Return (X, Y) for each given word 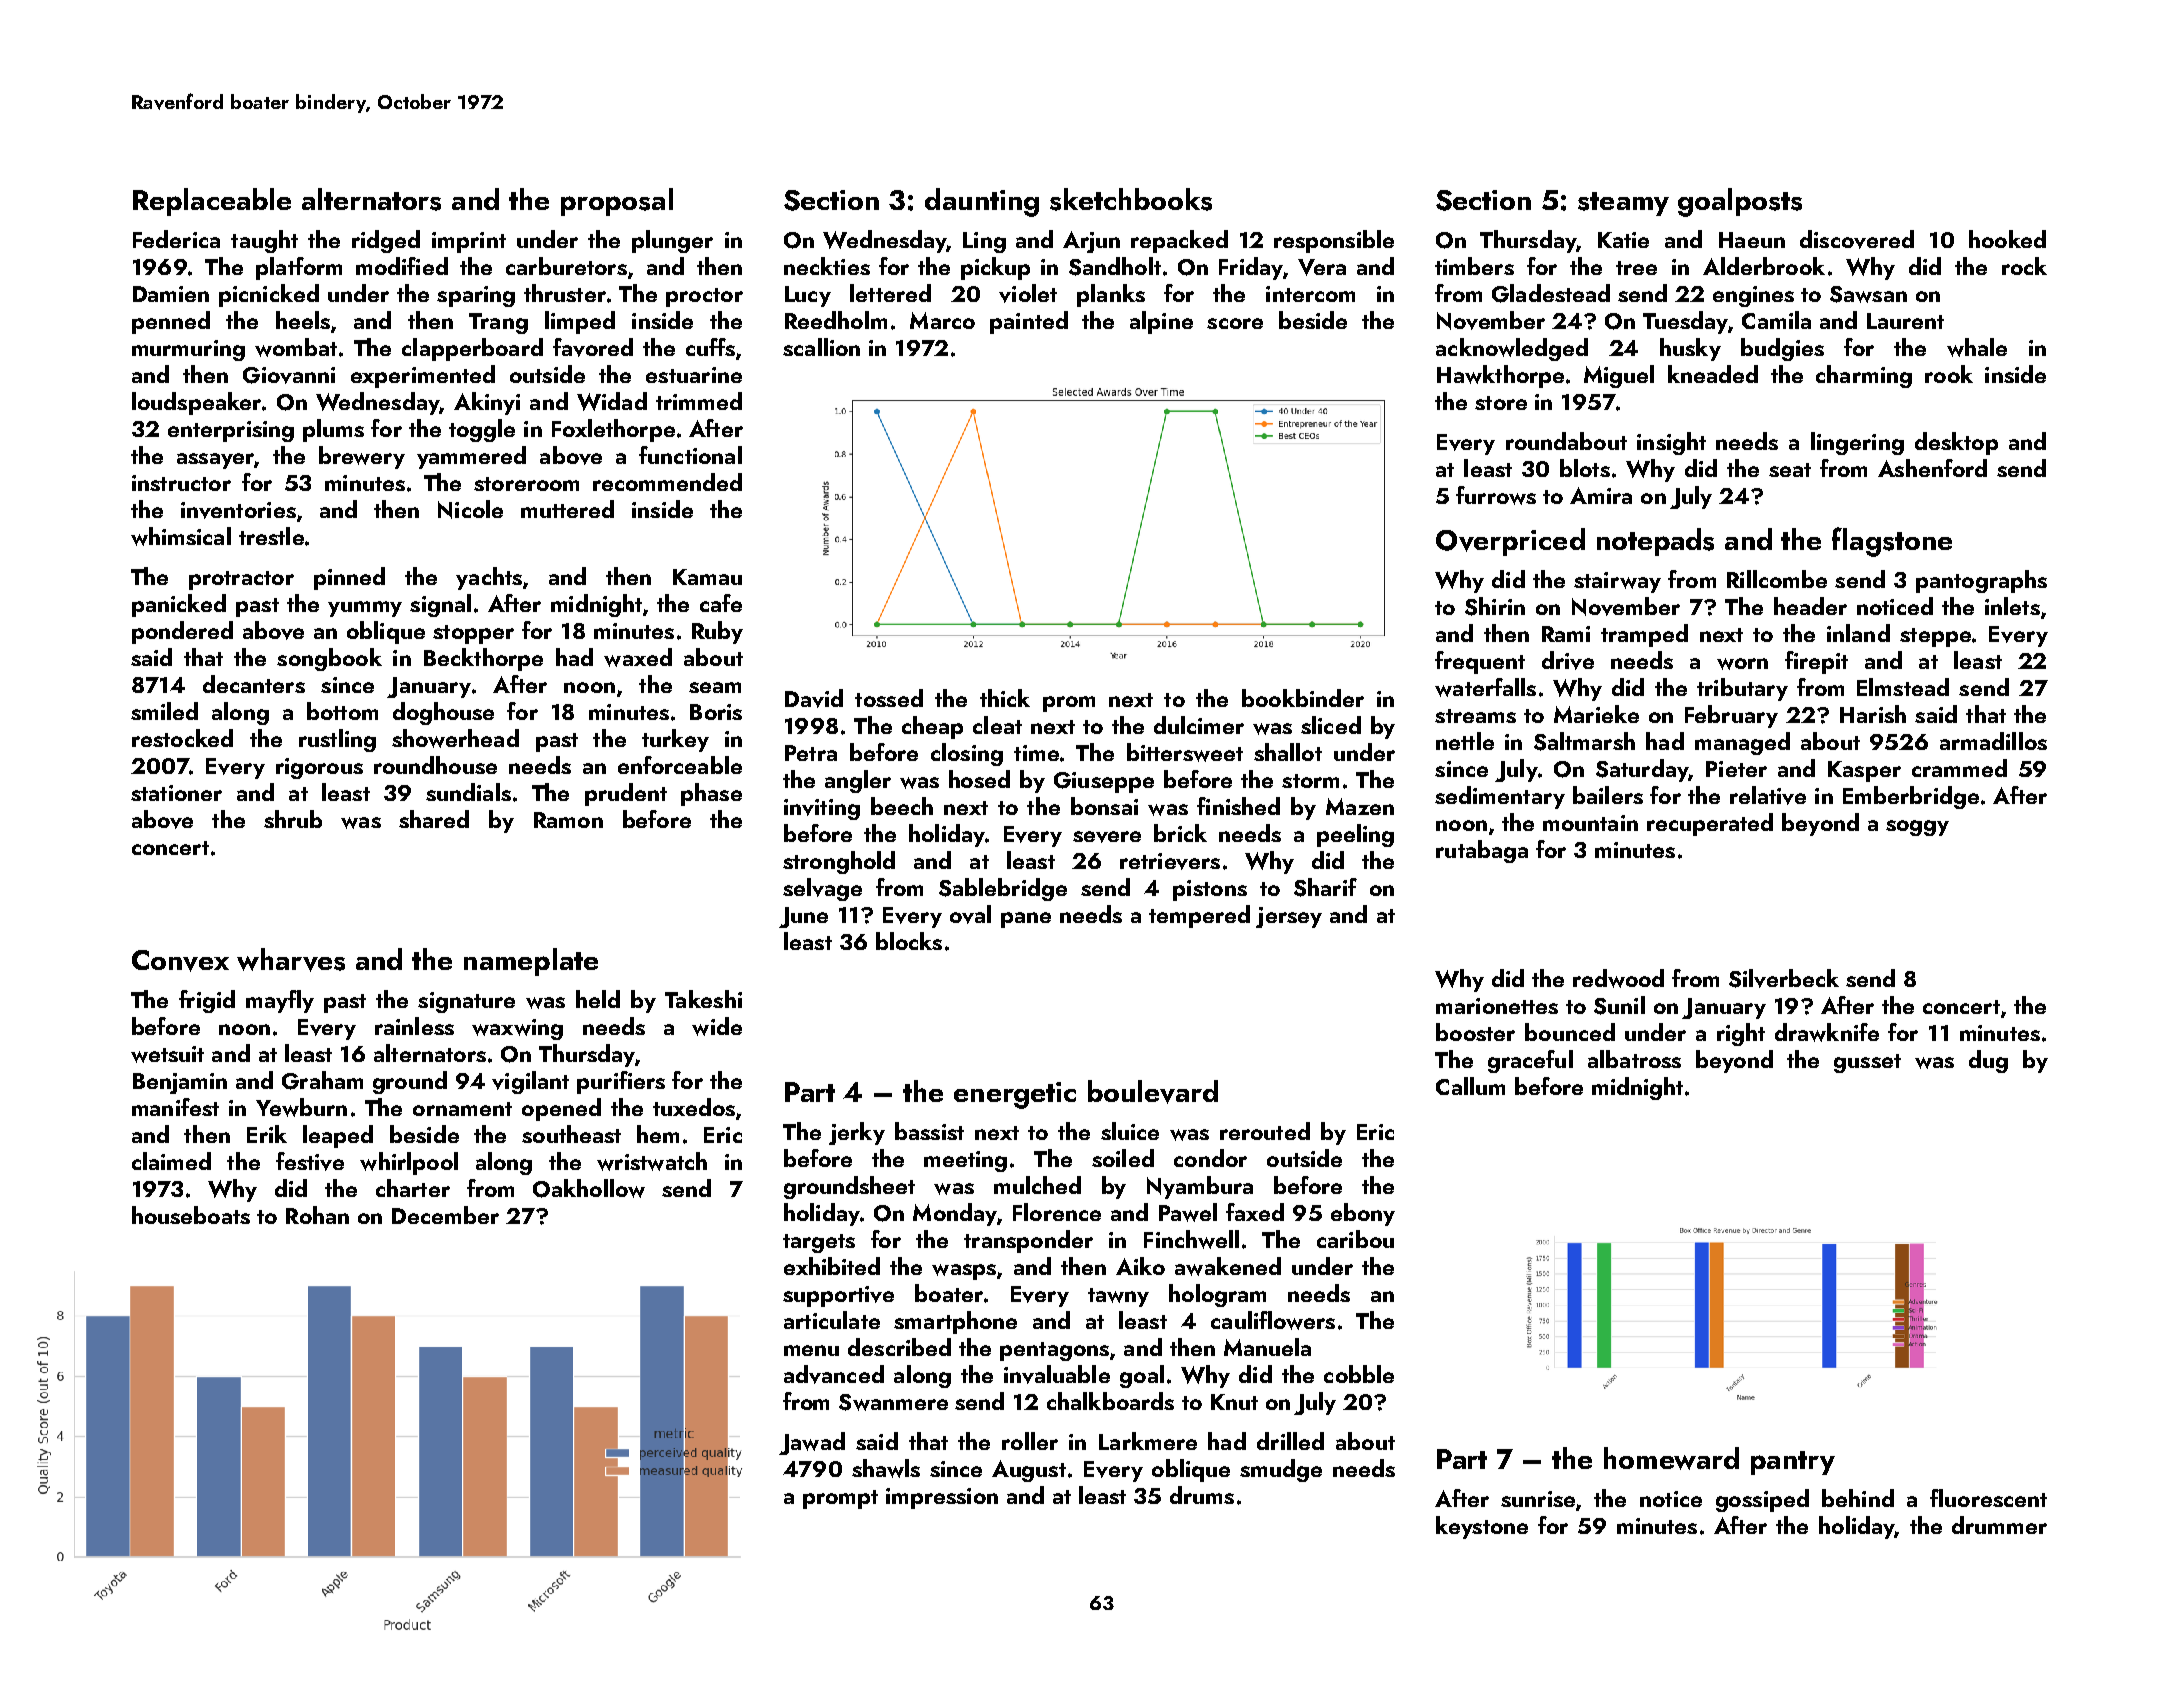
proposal (617, 202)
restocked (182, 738)
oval (970, 914)
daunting (982, 202)
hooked (2007, 239)
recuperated (1710, 824)
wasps (964, 1272)
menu (811, 1350)
